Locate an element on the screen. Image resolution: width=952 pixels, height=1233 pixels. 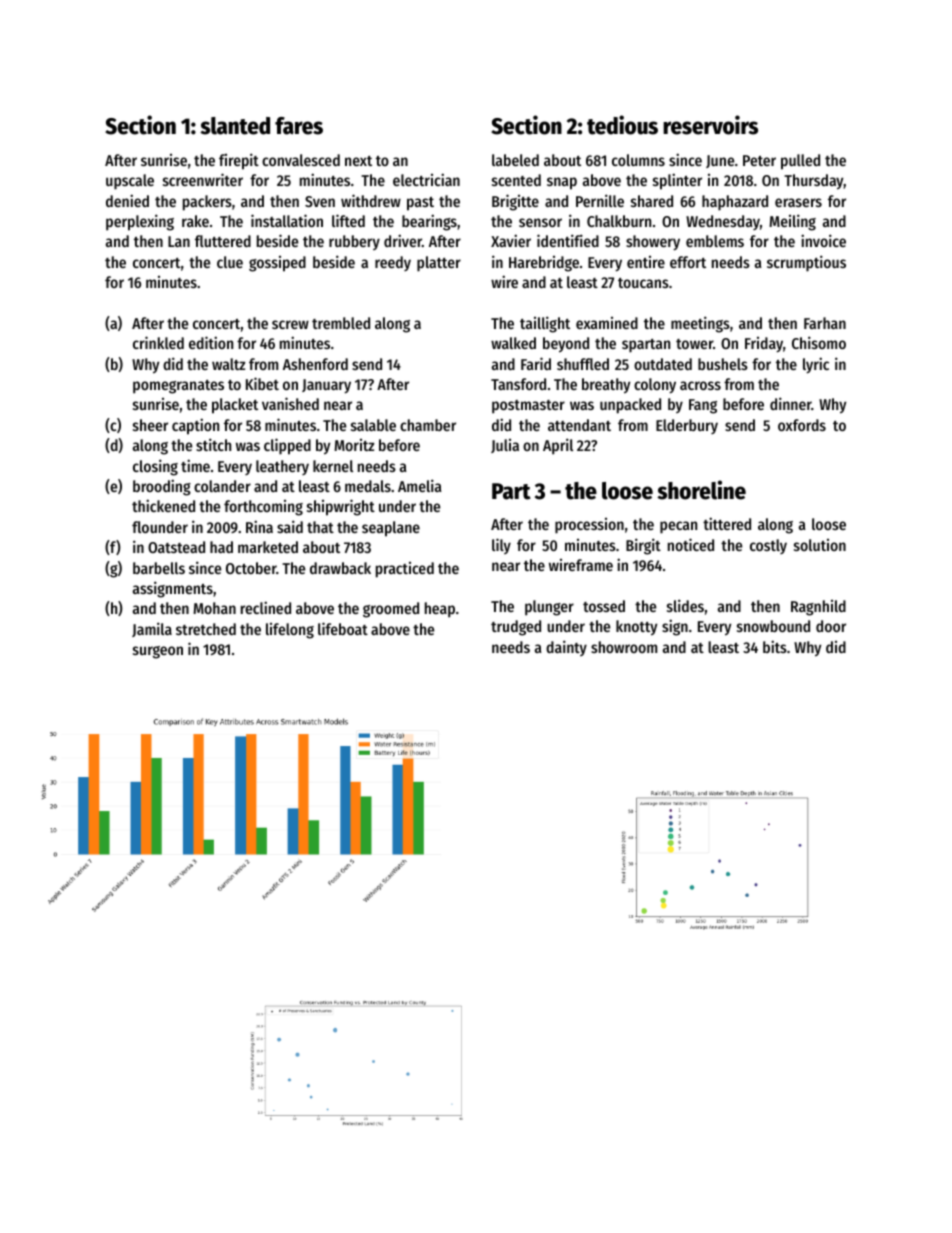
scrumptious is located at coordinates (806, 263).
